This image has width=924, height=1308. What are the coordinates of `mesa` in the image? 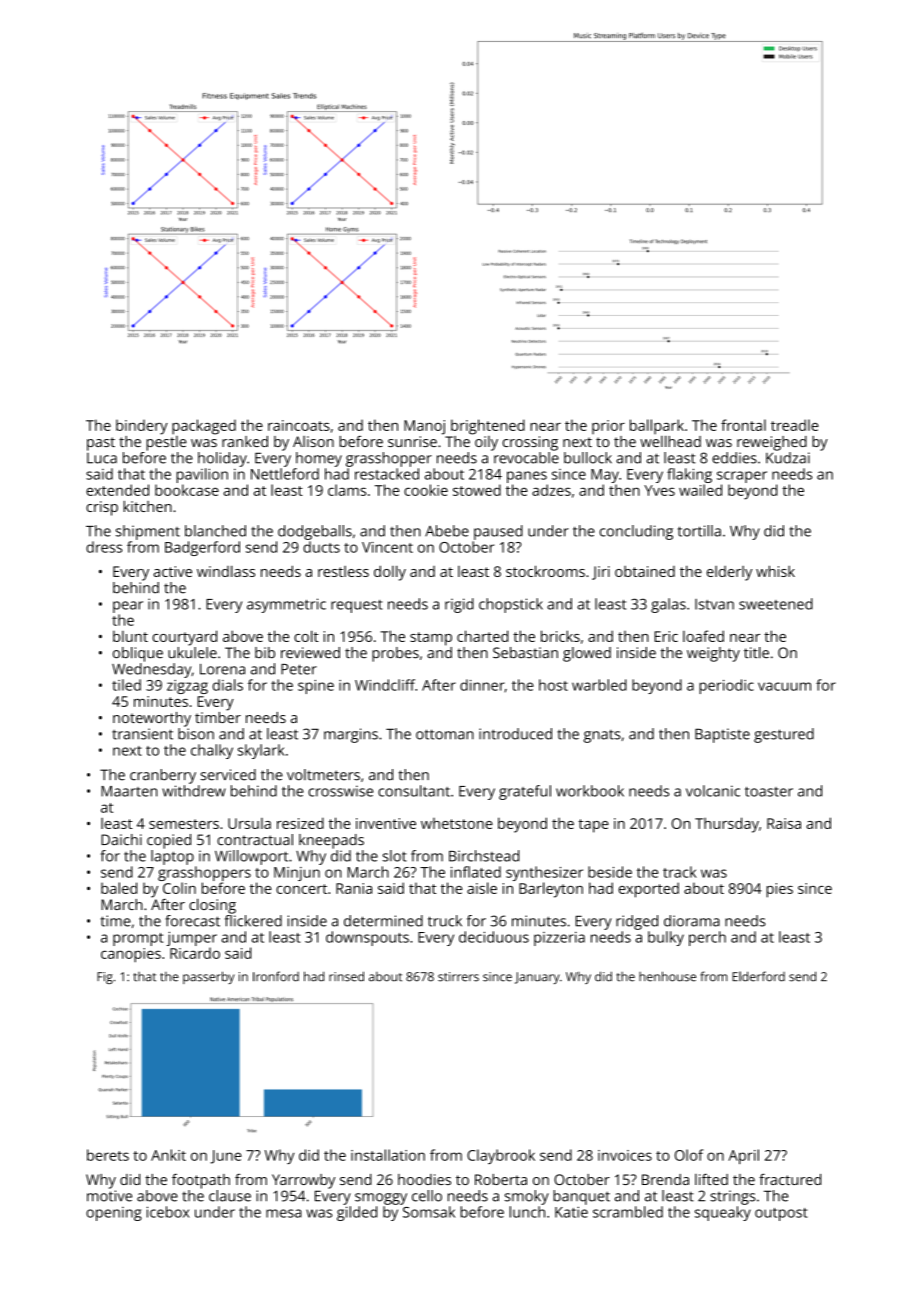 It's located at (283, 1213).
